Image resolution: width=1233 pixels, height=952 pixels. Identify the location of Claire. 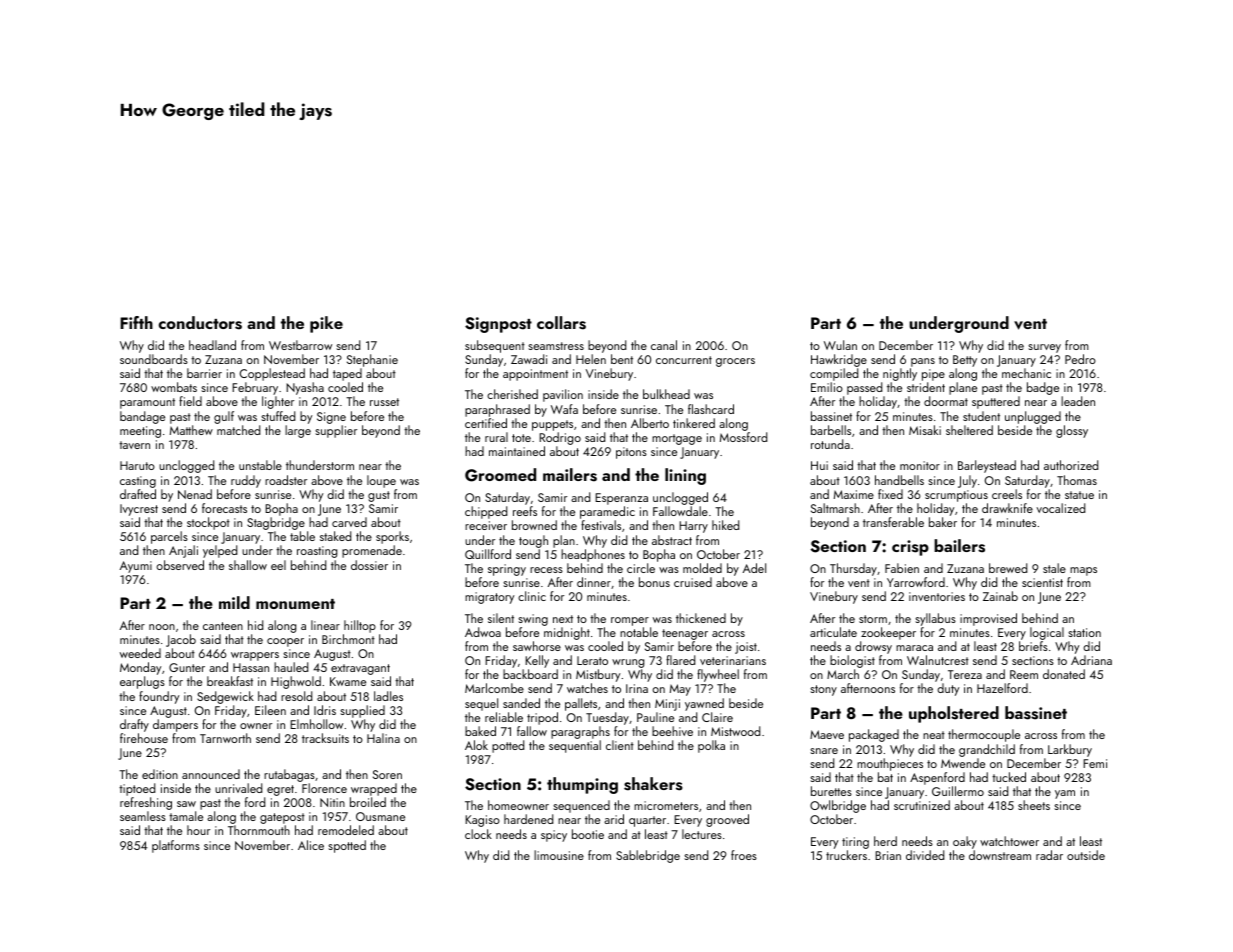
(717, 717).
